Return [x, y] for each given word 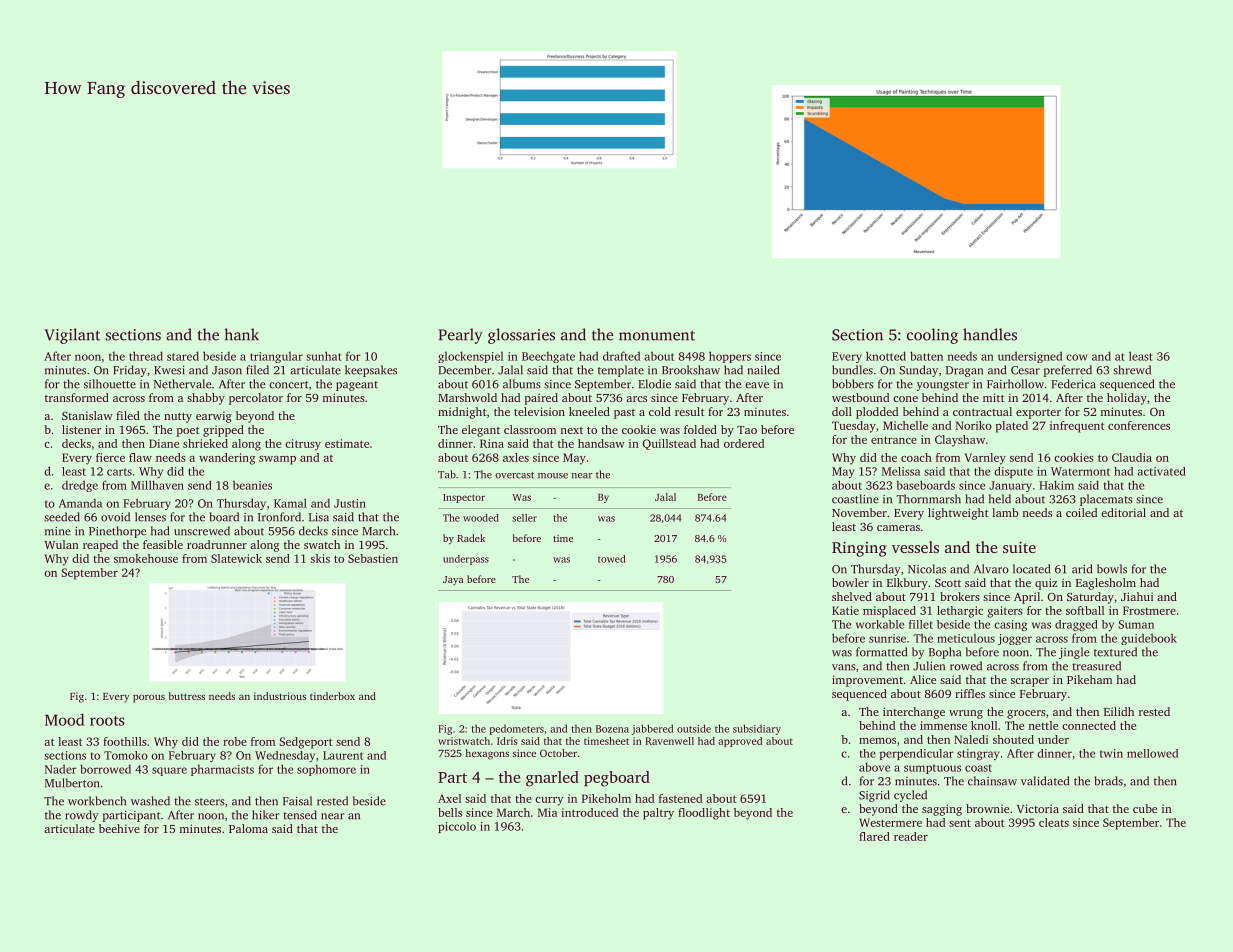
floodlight [704, 814]
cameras [898, 528]
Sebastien [373, 558]
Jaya [453, 580]
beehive [119, 828]
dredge [80, 486]
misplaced [889, 612]
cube [1145, 808]
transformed [77, 397]
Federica [1073, 384]
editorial [1123, 512]
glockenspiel [470, 357]
